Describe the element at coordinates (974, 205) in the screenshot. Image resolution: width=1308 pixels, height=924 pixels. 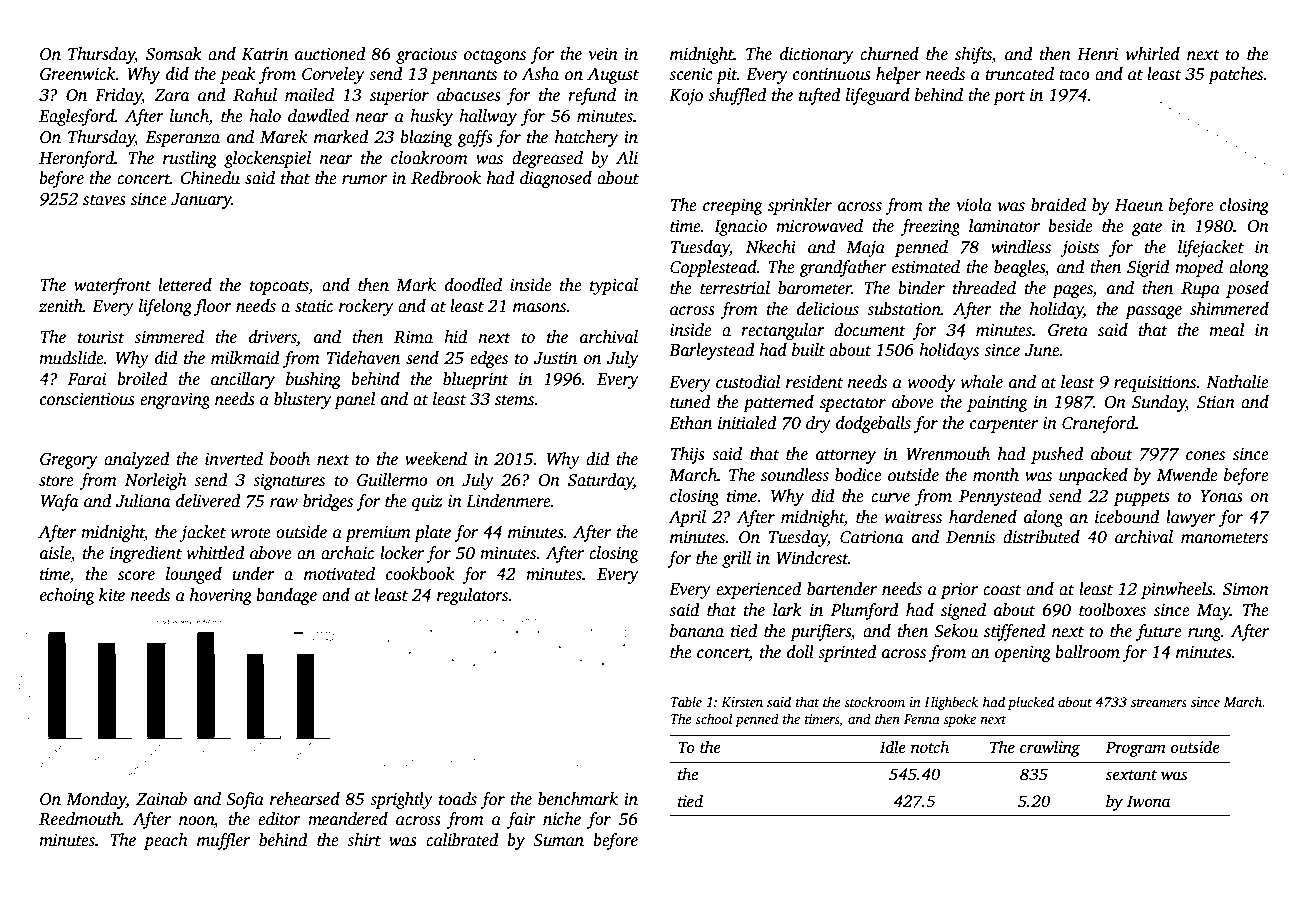
I see `viola` at that location.
